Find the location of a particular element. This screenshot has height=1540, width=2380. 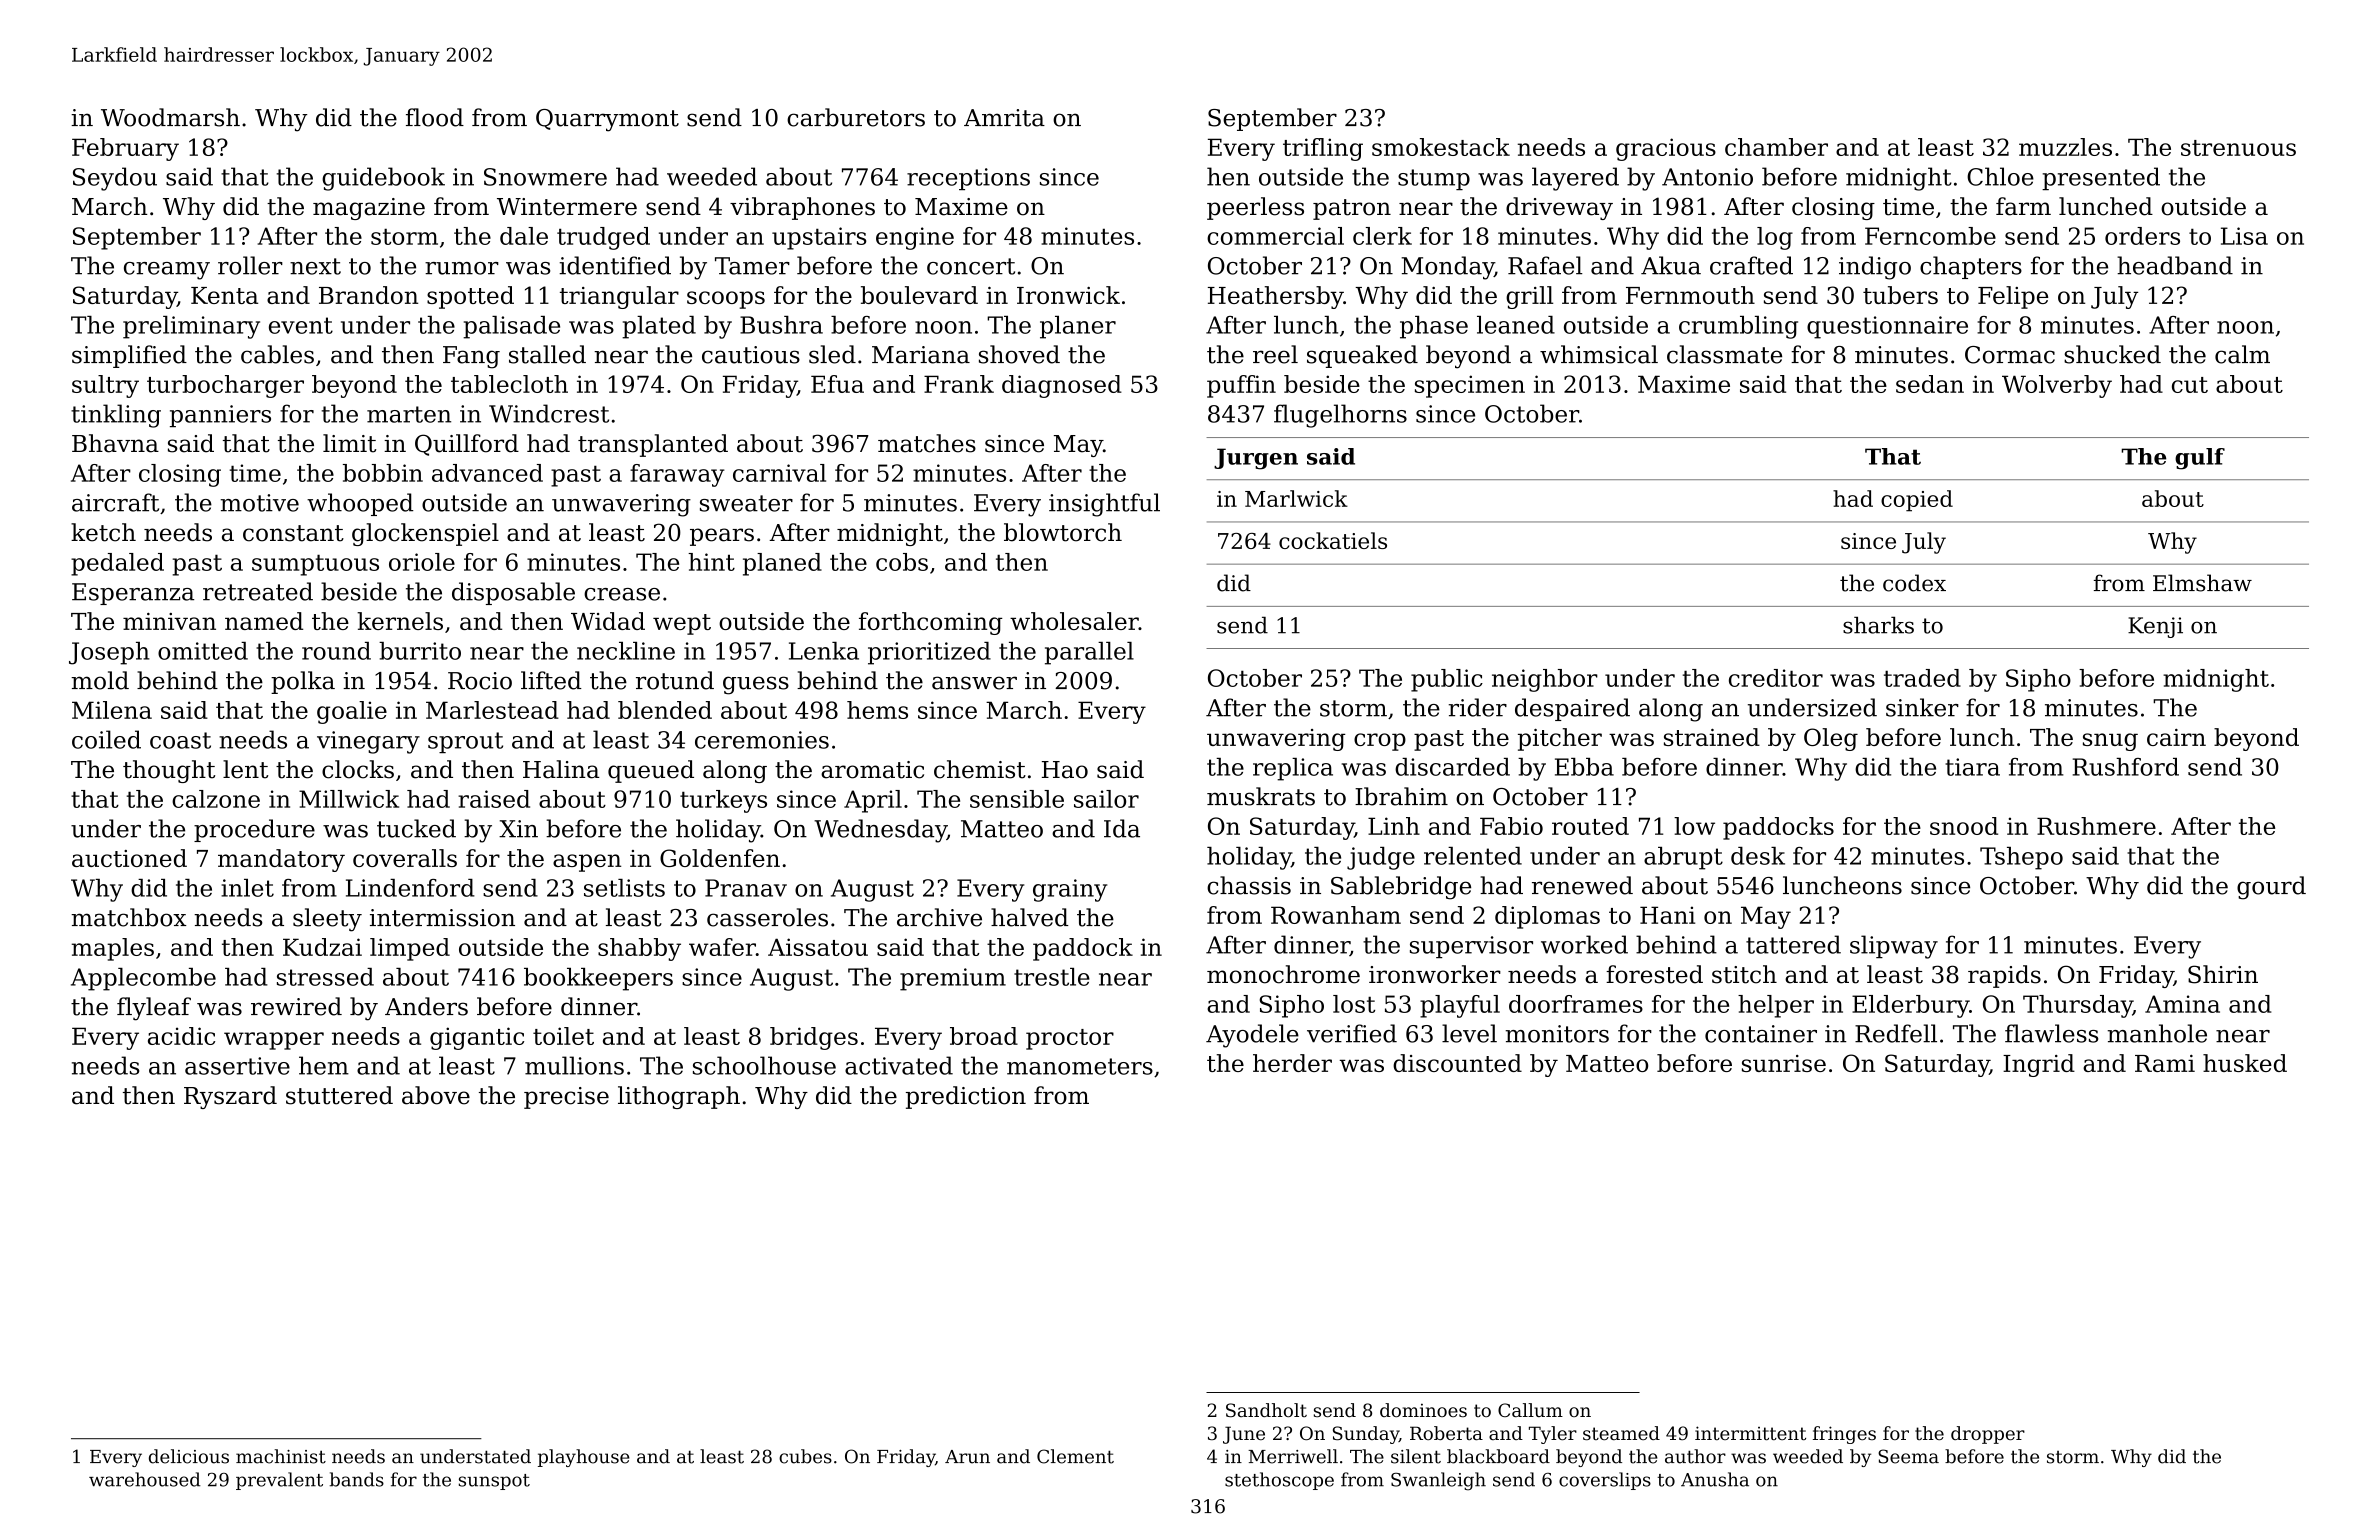

peerless is located at coordinates (1255, 208).
